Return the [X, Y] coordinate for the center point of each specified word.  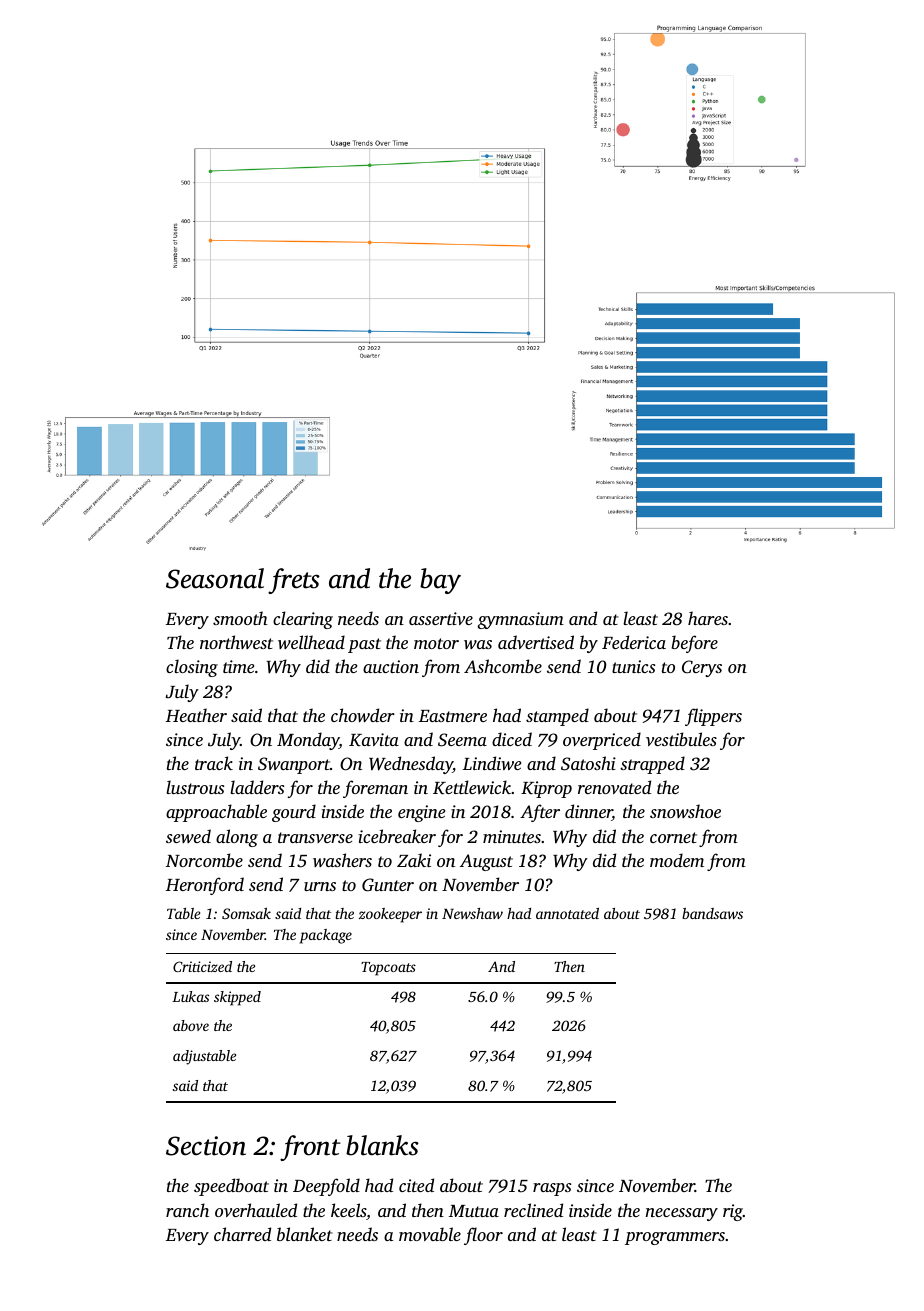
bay [440, 581]
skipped [237, 998]
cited [416, 1185]
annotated [567, 913]
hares [708, 618]
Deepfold [326, 1187]
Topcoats [388, 969]
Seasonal [215, 578]
